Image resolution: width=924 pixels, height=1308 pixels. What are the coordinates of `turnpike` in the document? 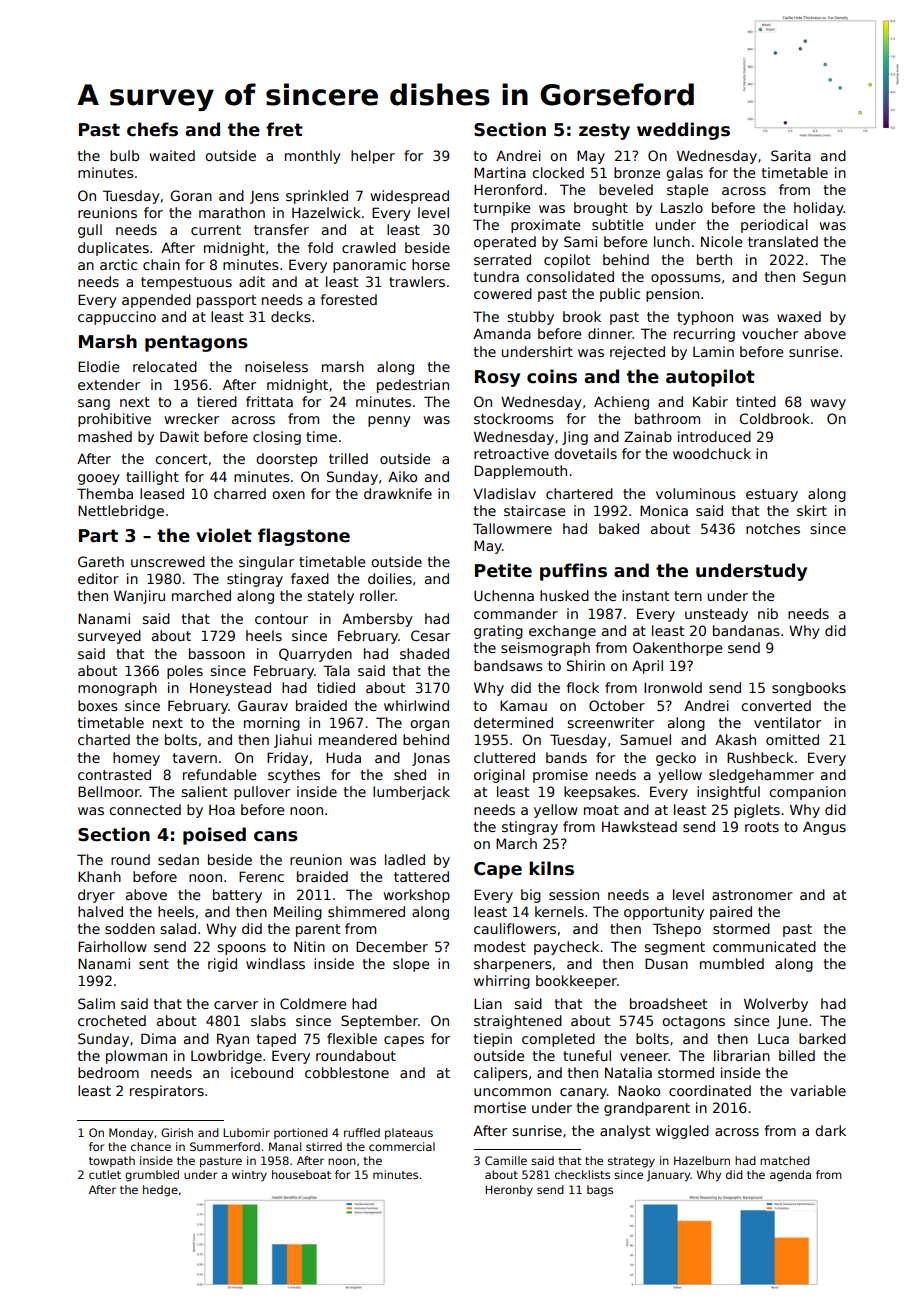 It's located at (502, 209).
